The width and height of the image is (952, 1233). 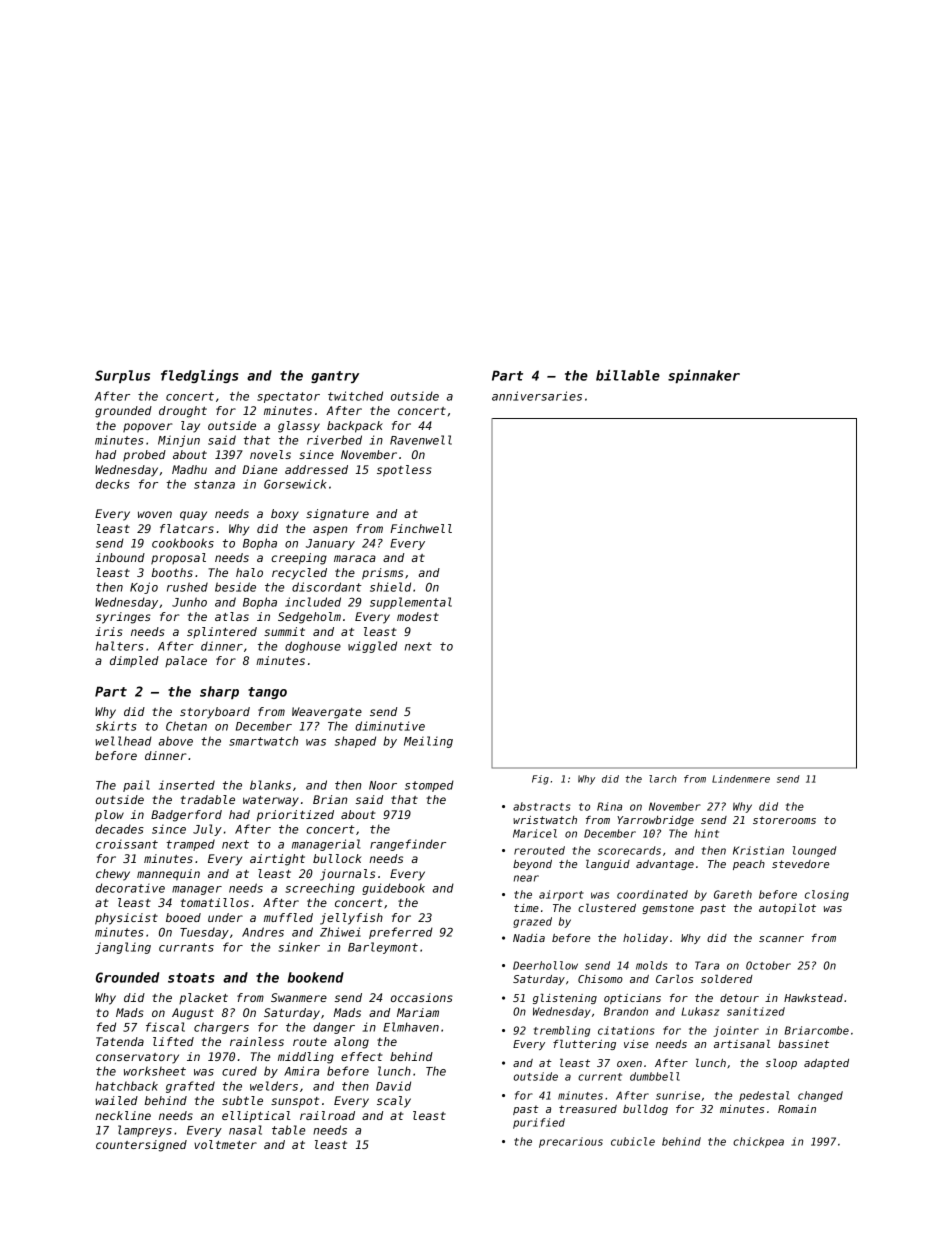 I want to click on gantry, so click(x=335, y=377).
